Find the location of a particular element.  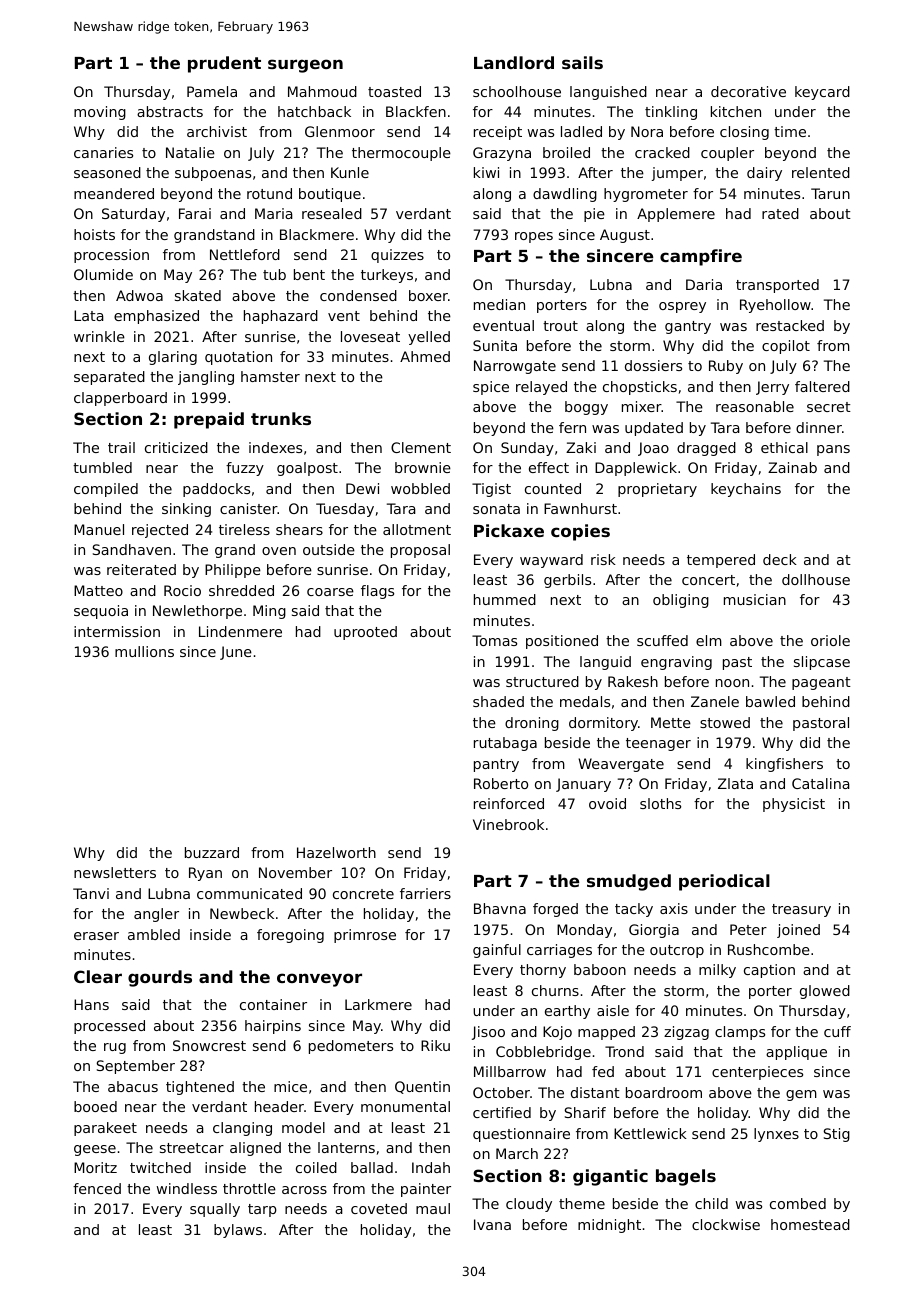

Snowcrest is located at coordinates (209, 1045).
